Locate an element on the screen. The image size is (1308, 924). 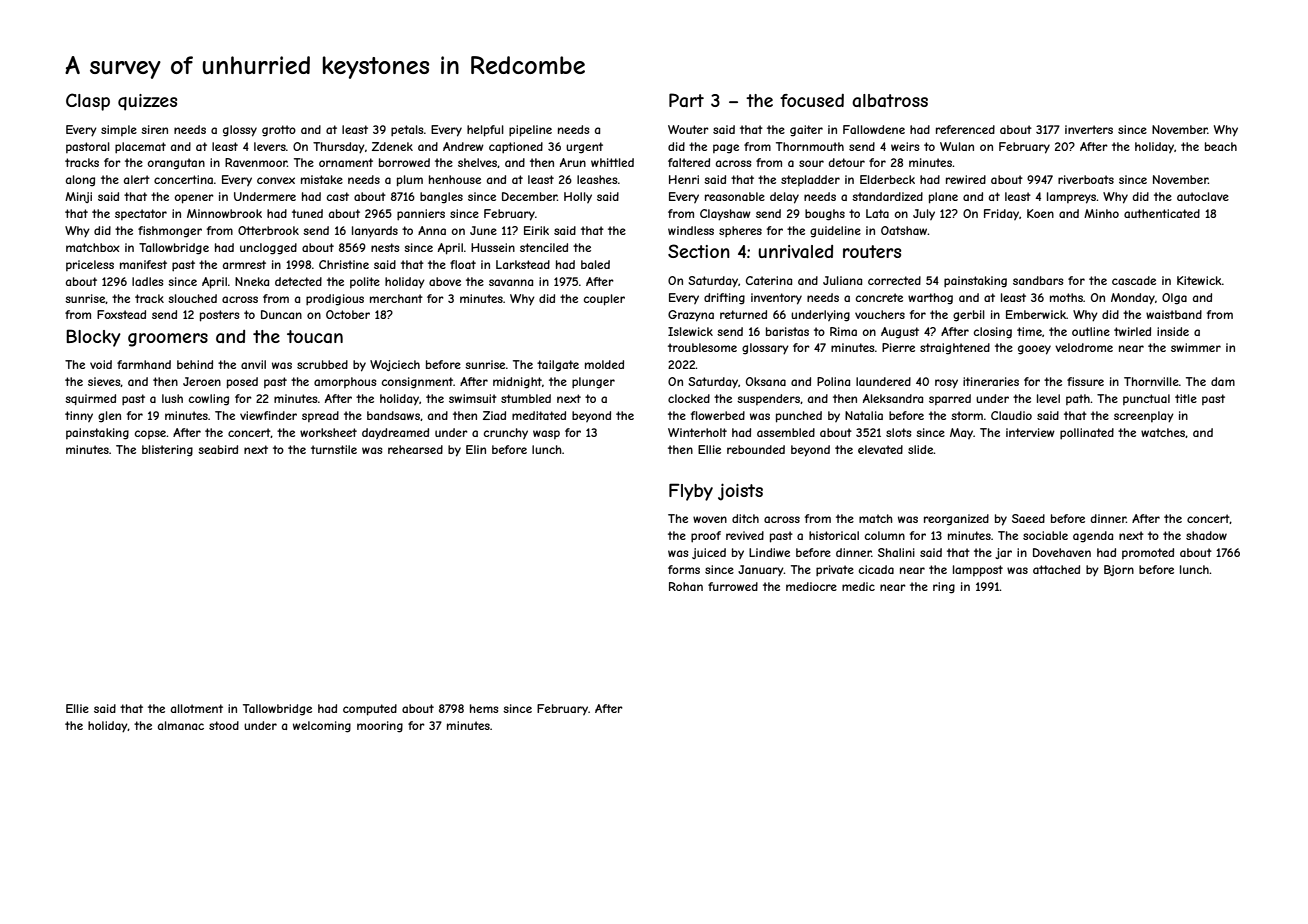
crunchy is located at coordinates (506, 433).
